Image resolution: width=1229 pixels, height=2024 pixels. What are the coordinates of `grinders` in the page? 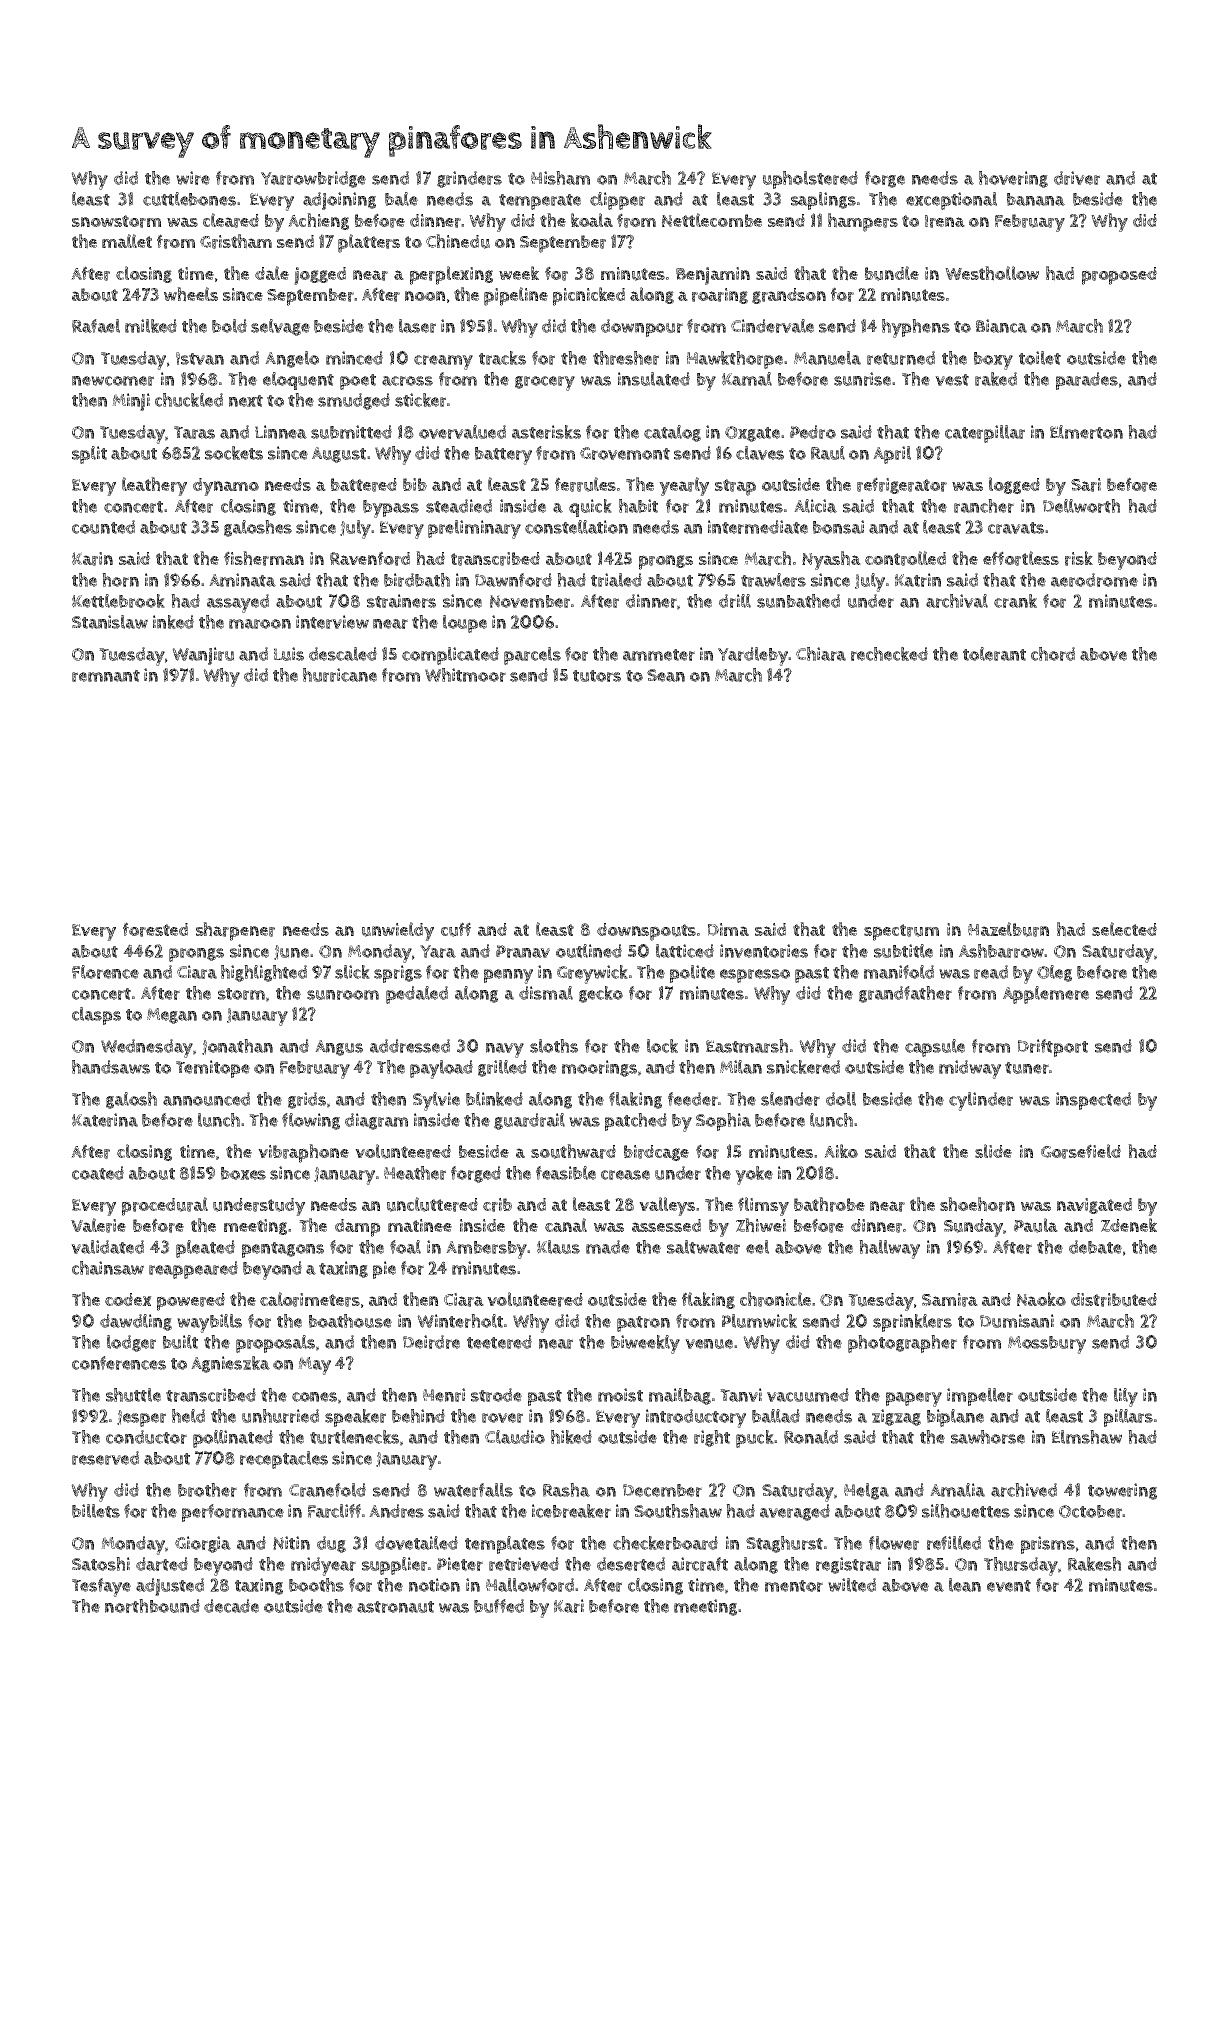 It's located at (469, 179).
